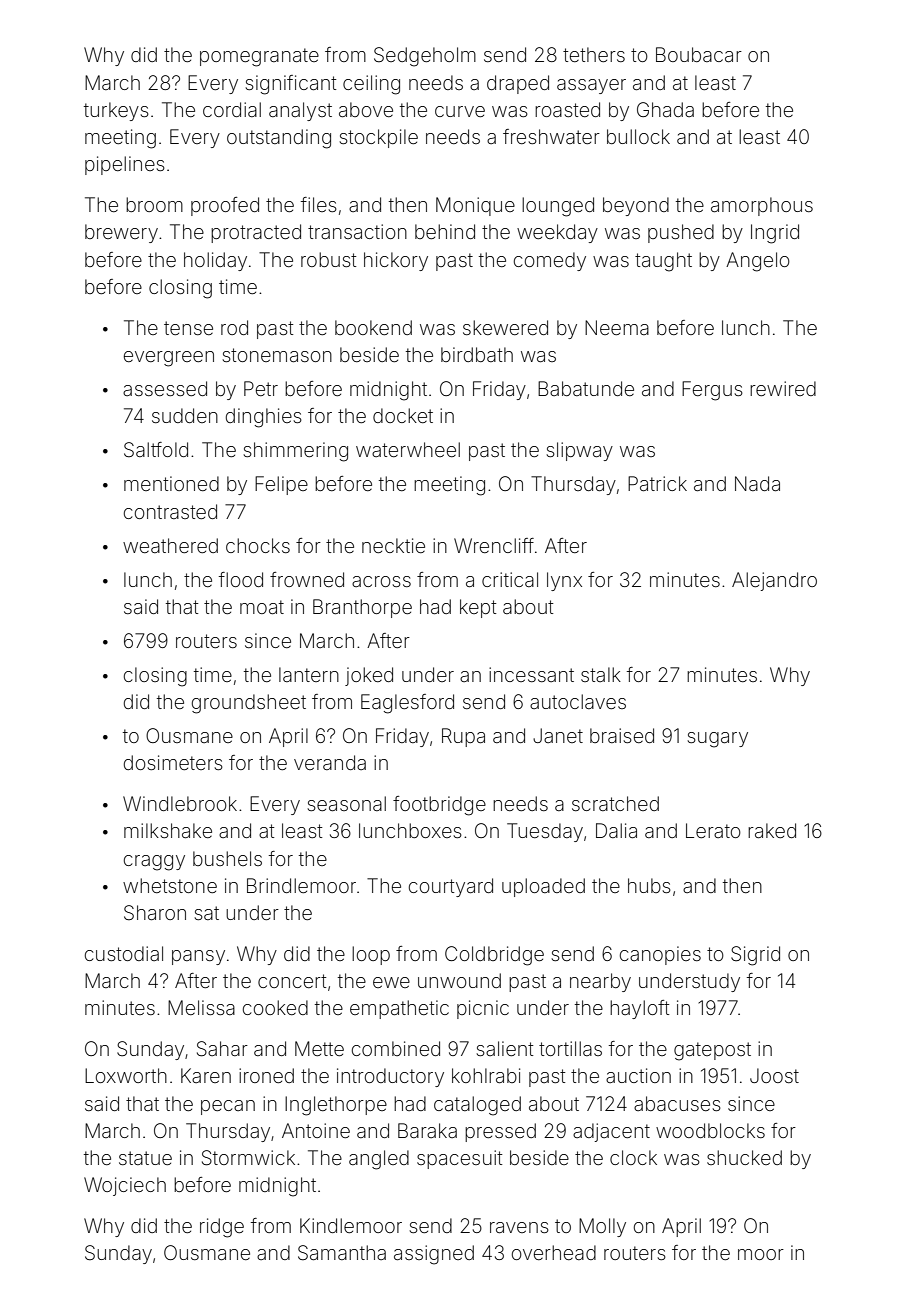 This image has height=1316, width=908. What do you see at coordinates (125, 1186) in the image?
I see `Wojciech` at bounding box center [125, 1186].
